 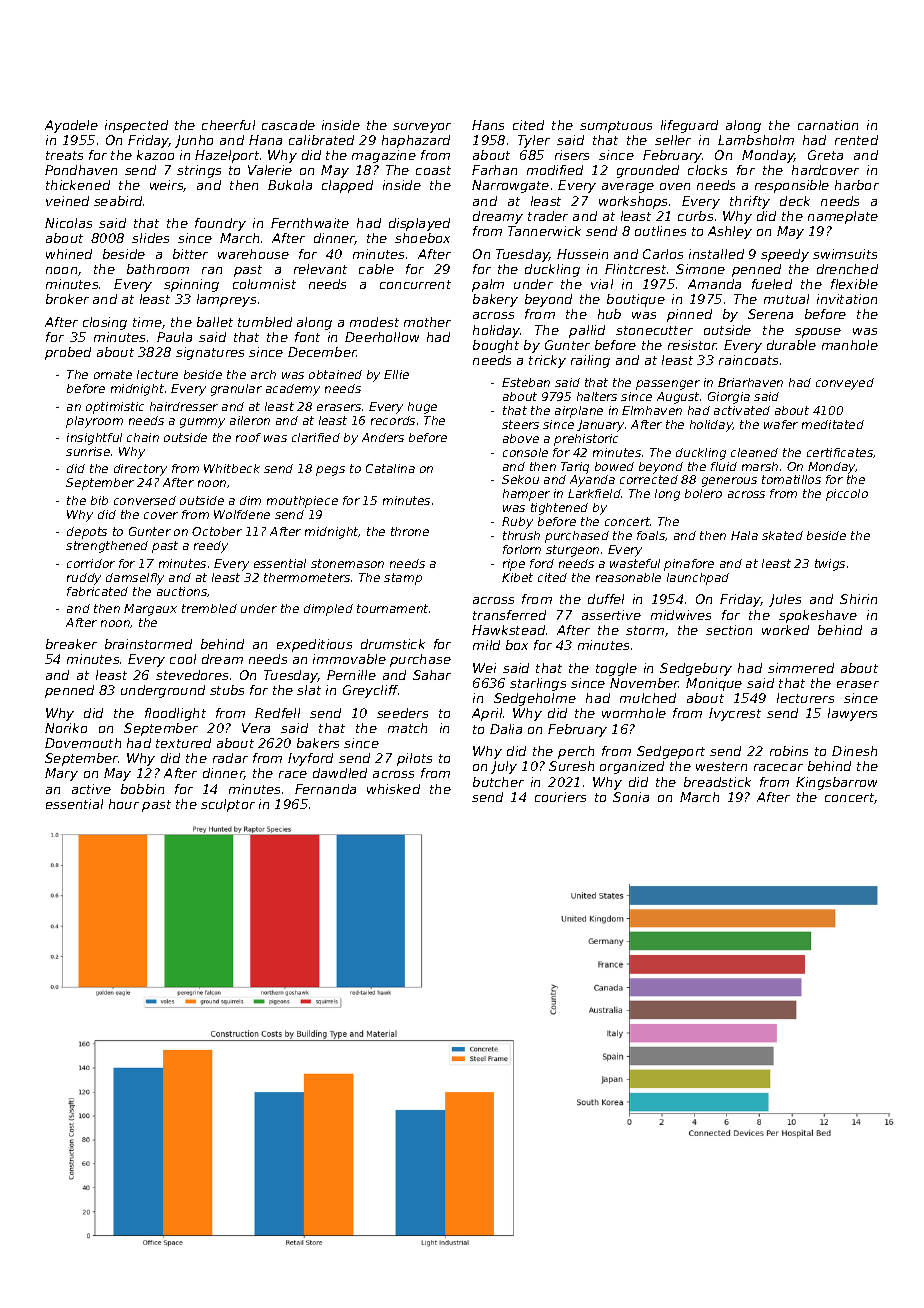 I want to click on Esteban, so click(x=526, y=382).
